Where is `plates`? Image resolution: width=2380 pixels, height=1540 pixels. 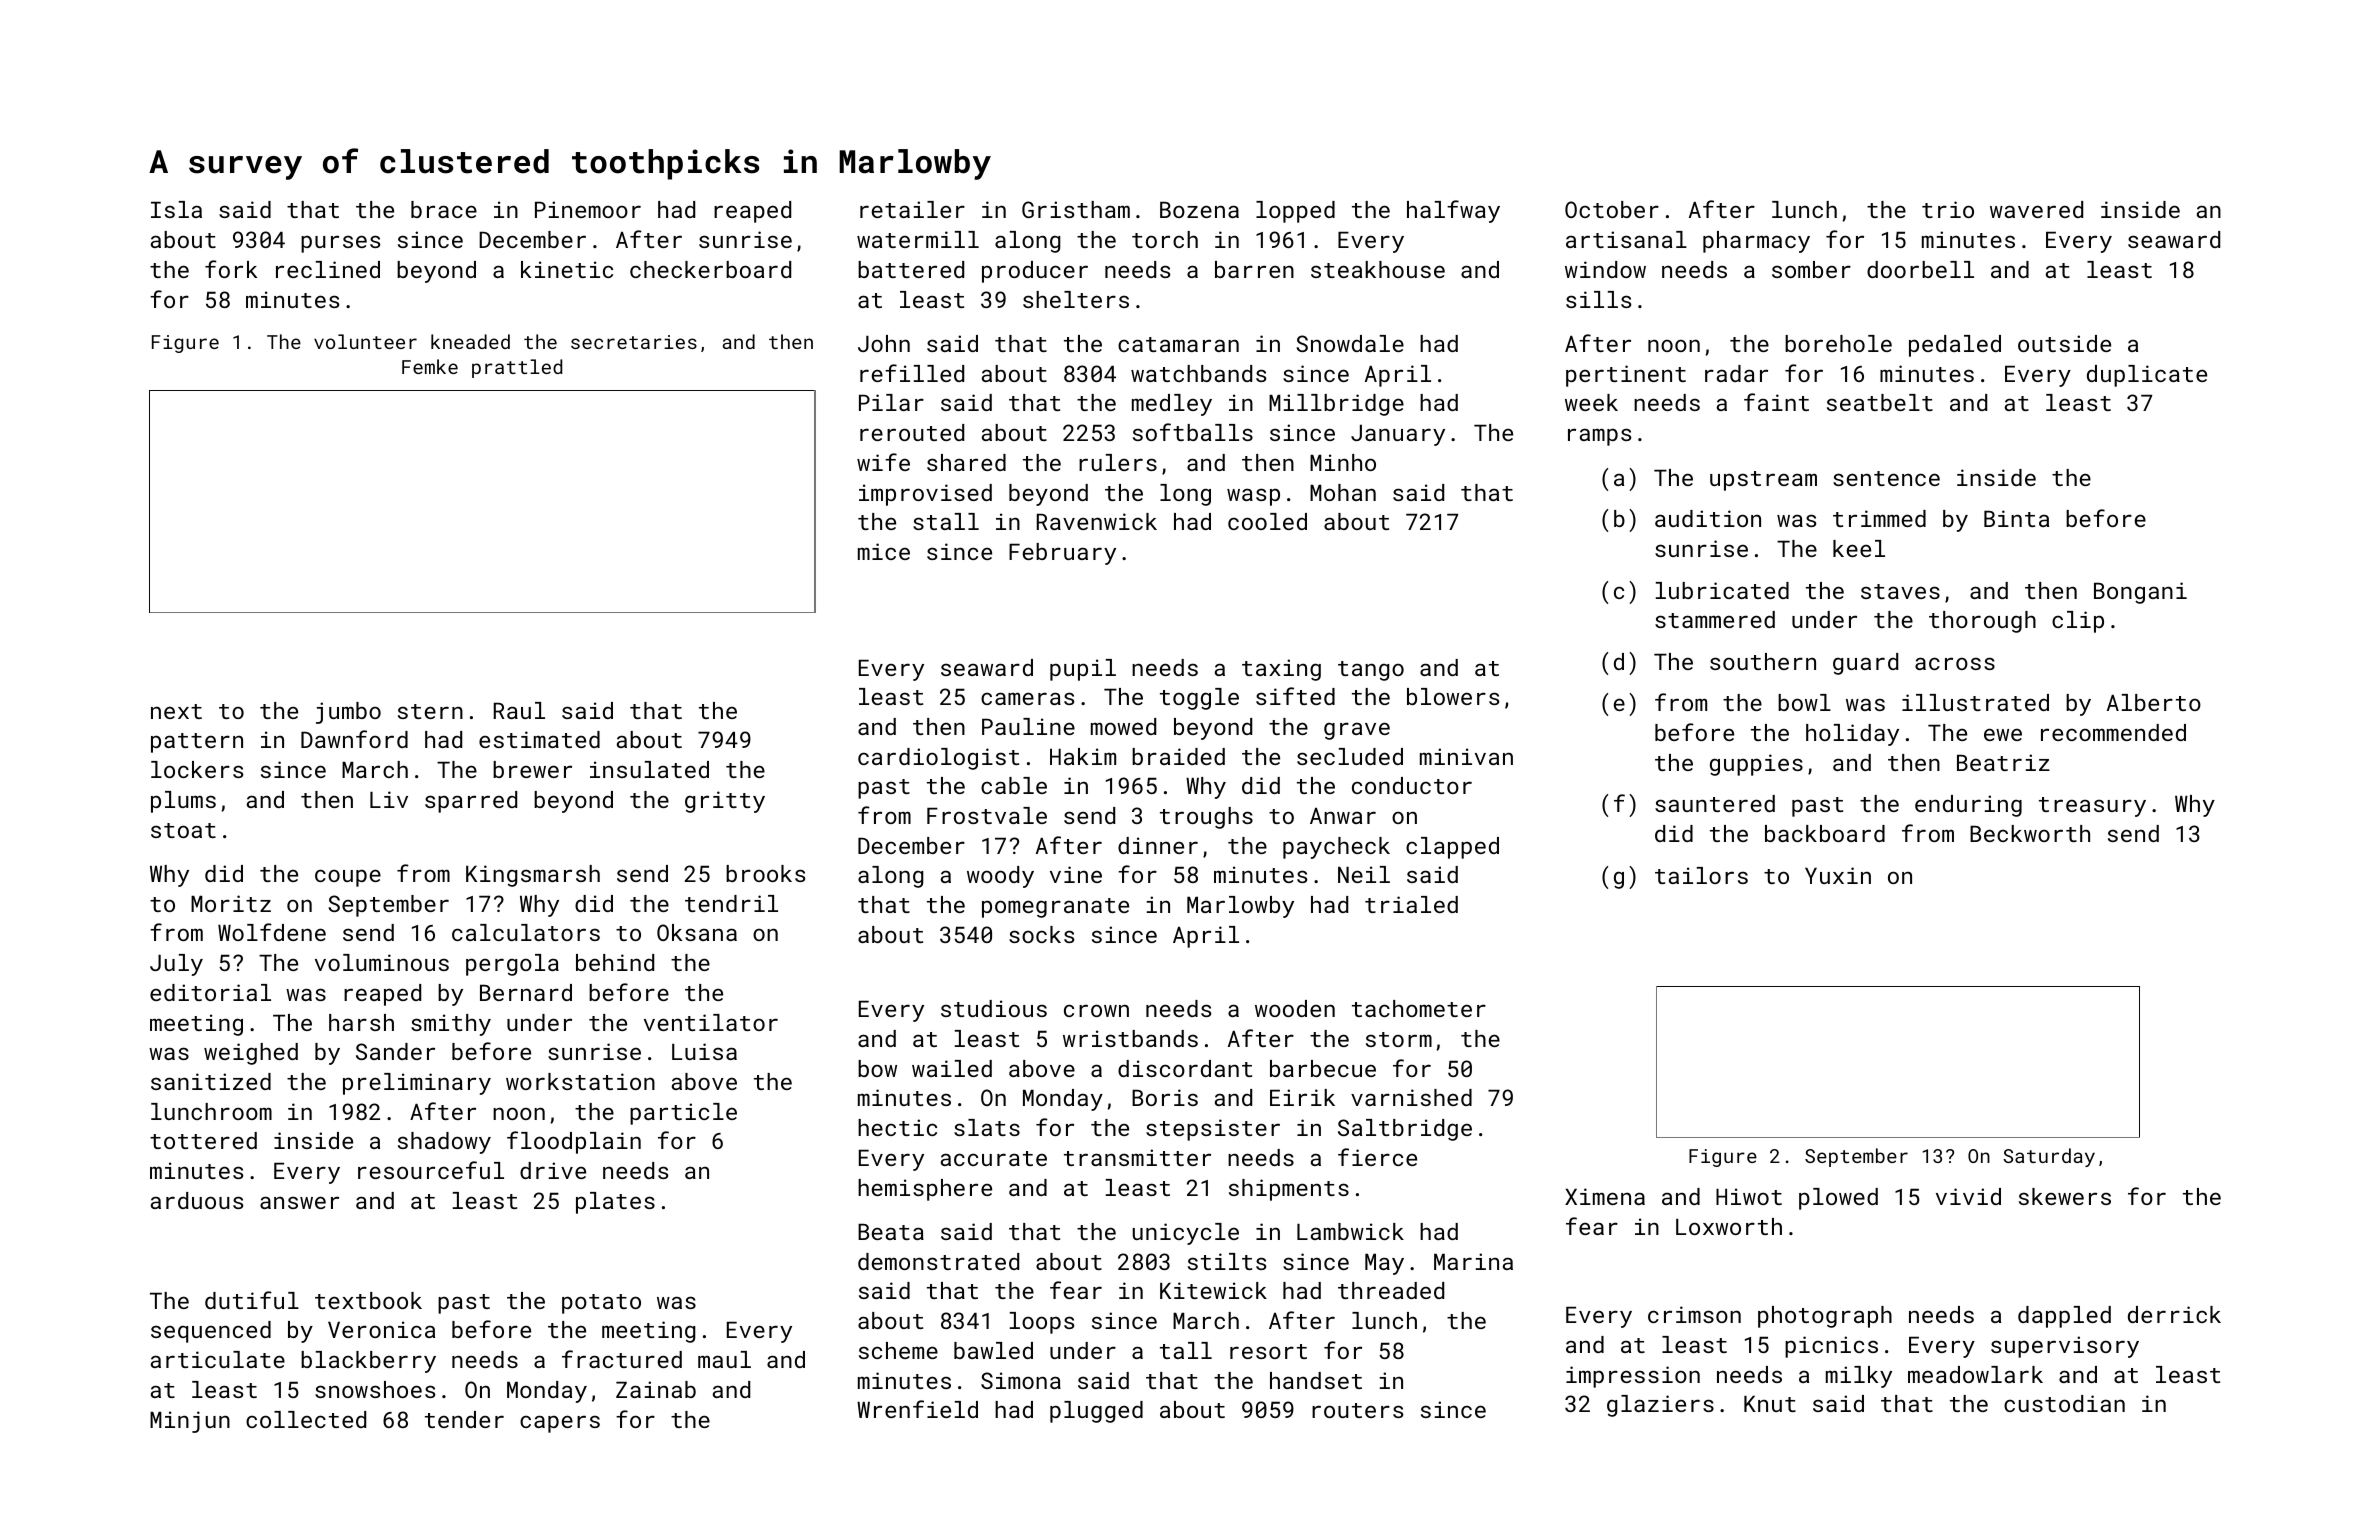
plates is located at coordinates (615, 1203).
